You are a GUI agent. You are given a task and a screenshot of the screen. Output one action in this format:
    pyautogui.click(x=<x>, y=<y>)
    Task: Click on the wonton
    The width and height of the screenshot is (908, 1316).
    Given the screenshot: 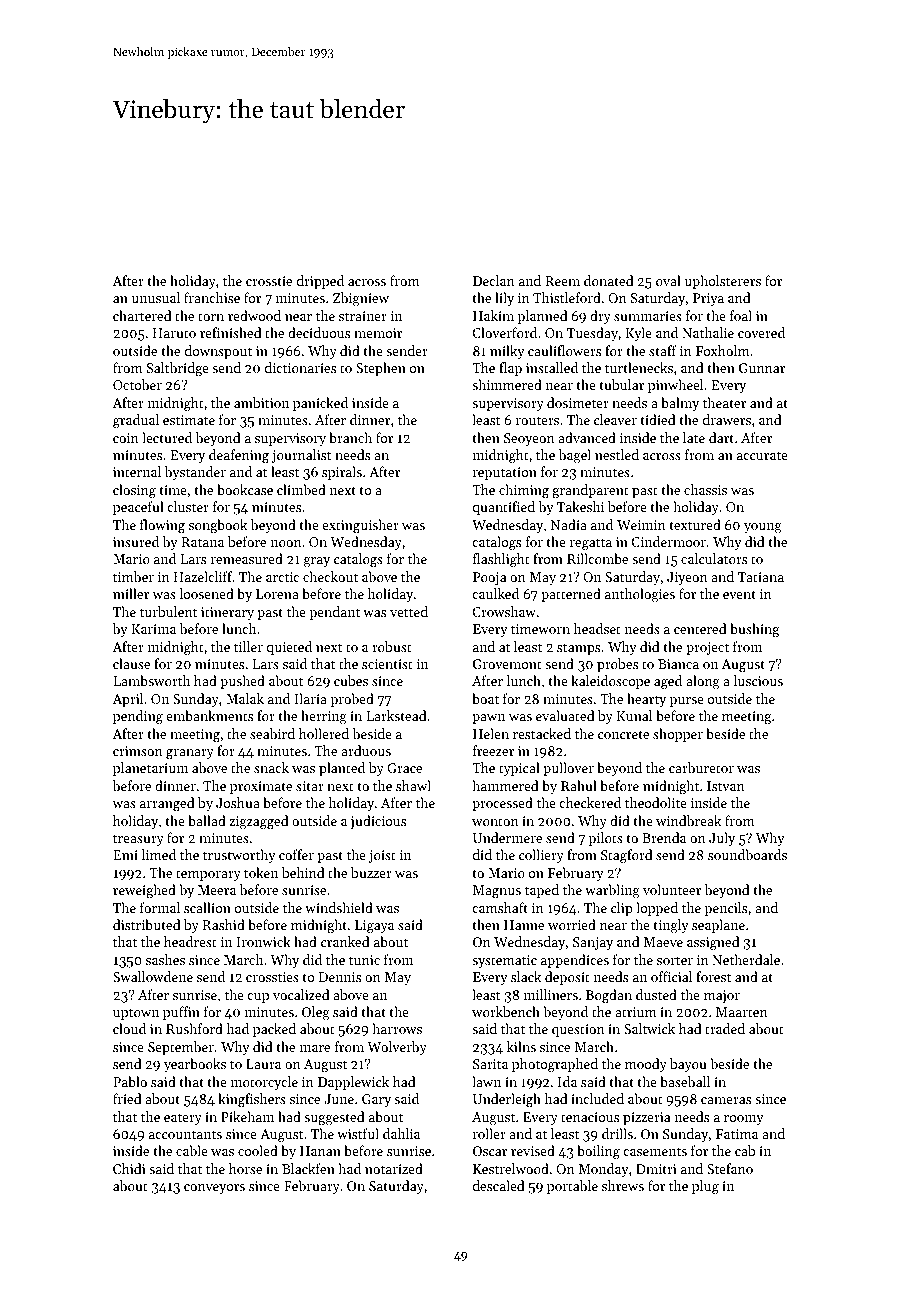 What is the action you would take?
    pyautogui.click(x=495, y=821)
